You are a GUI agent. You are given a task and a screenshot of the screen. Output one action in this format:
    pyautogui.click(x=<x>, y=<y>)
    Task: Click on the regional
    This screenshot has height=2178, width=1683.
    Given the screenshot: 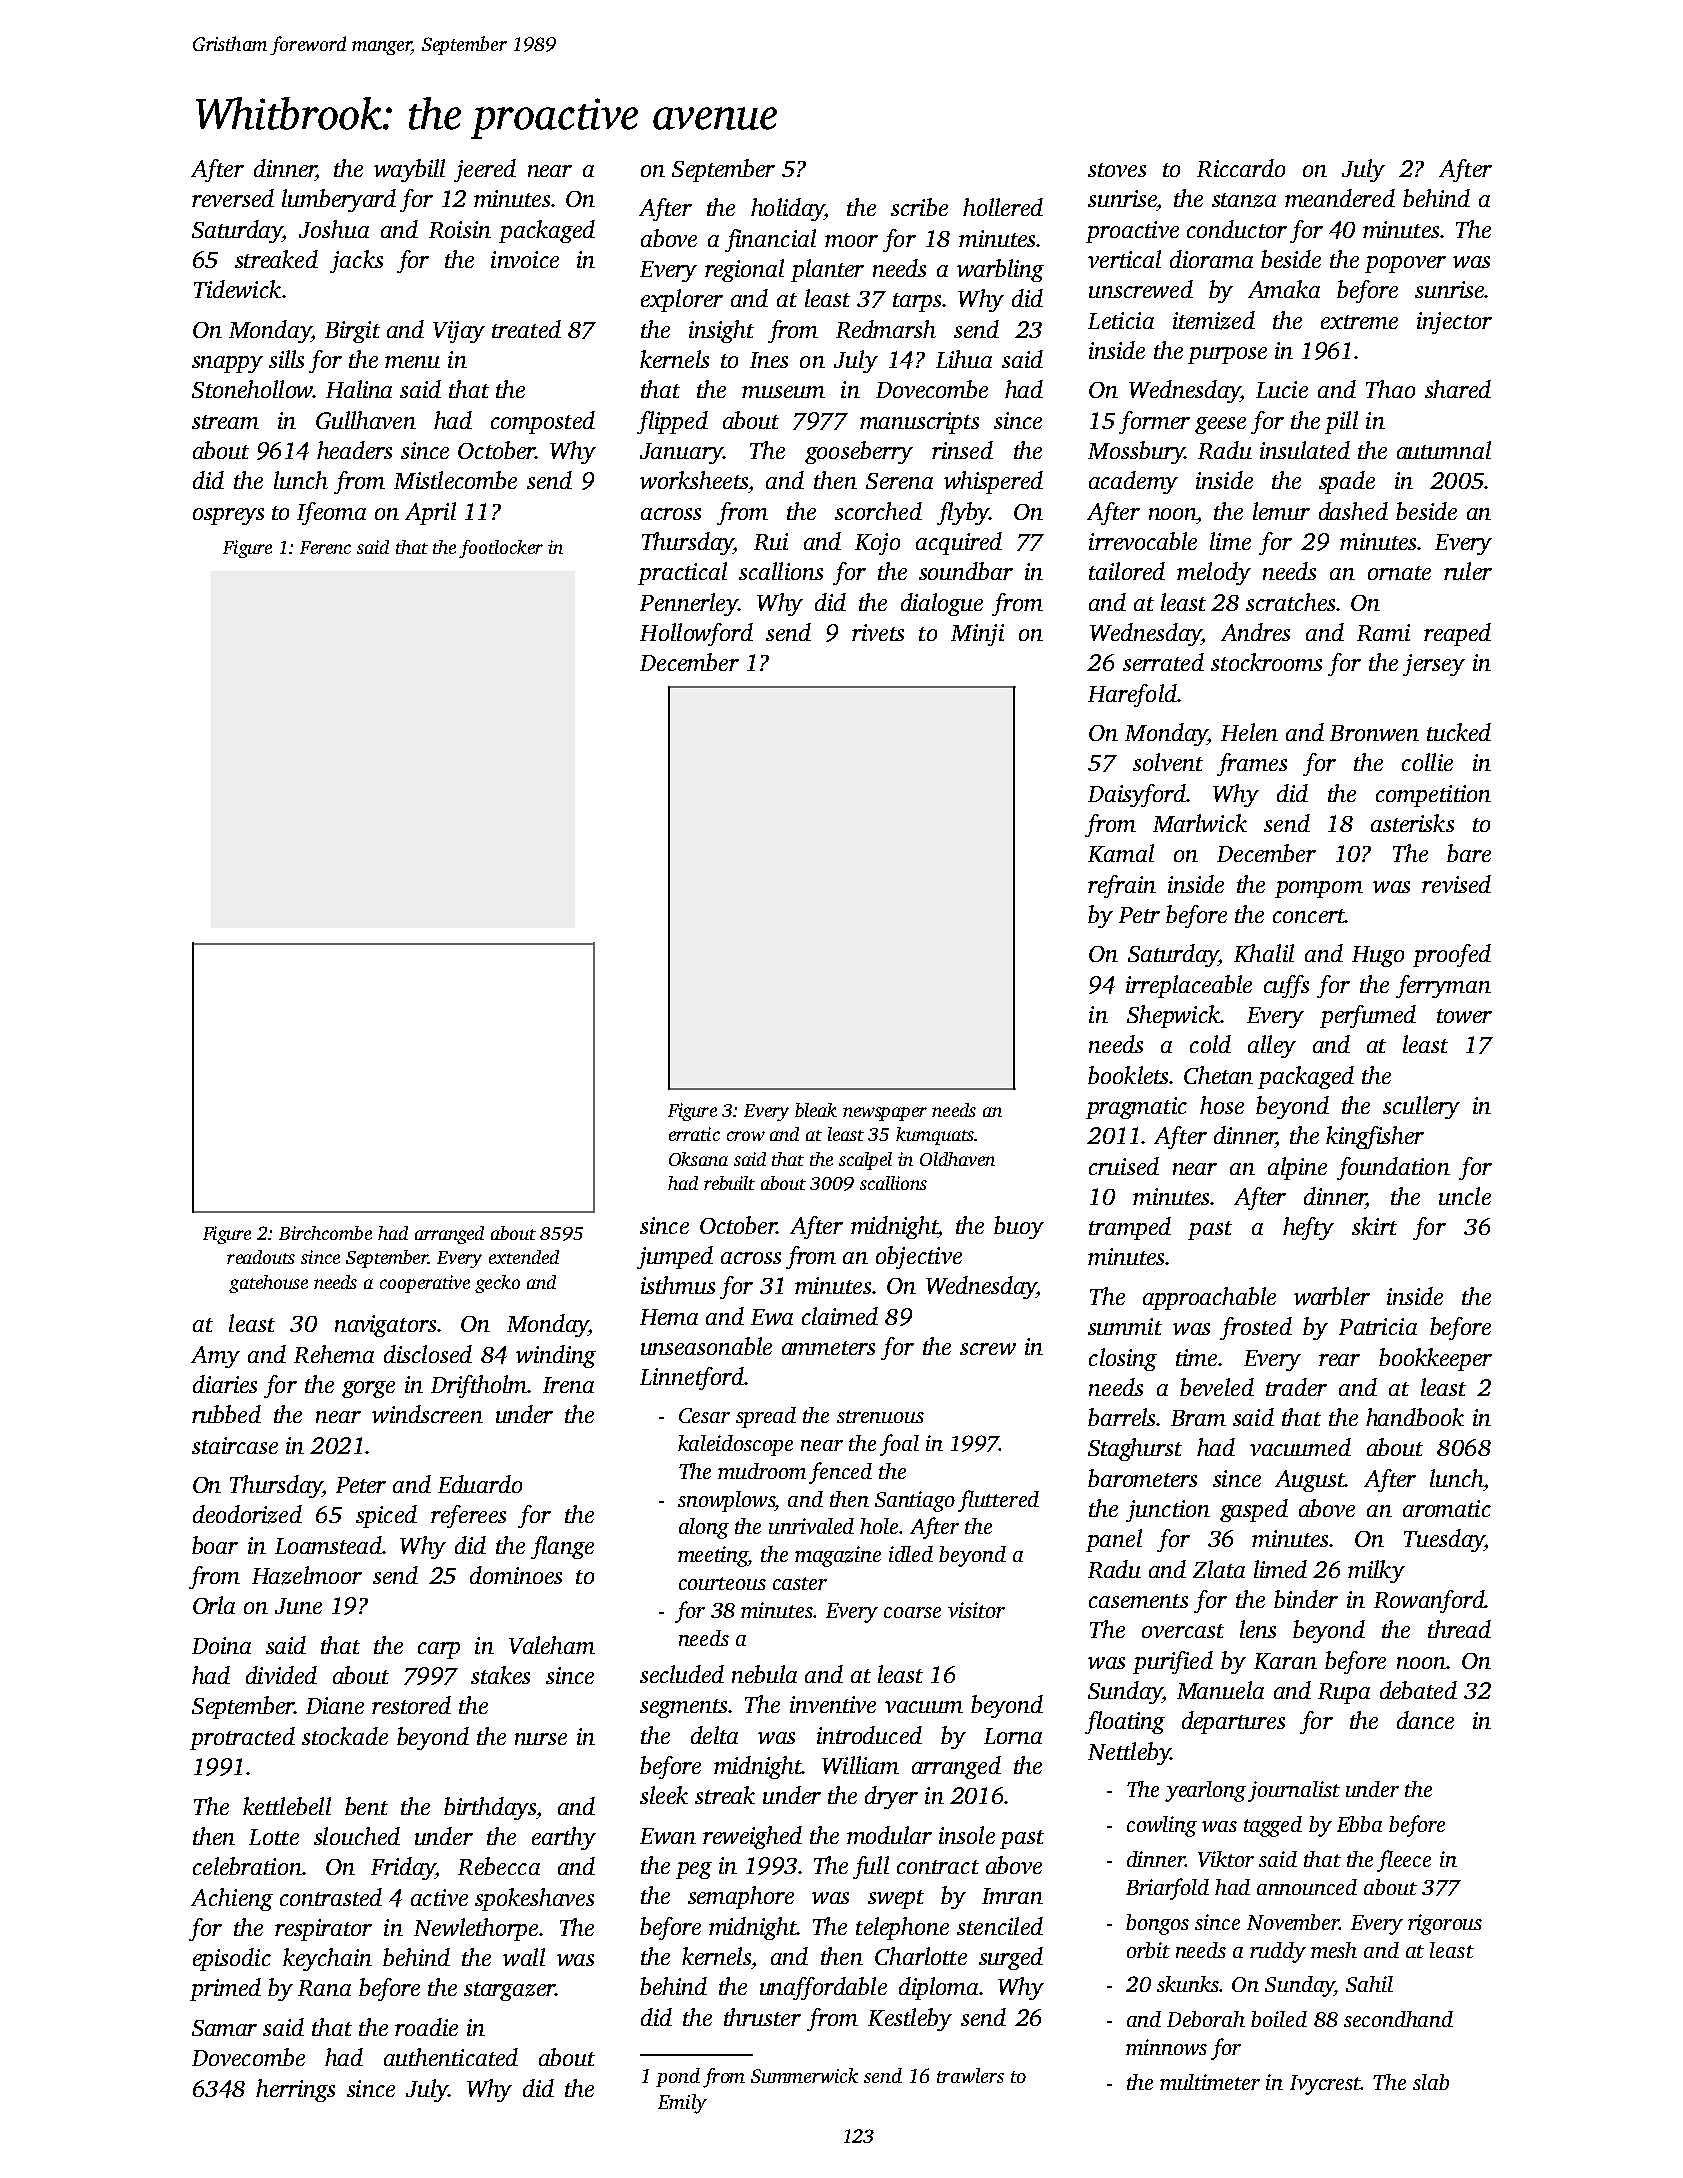 What is the action you would take?
    pyautogui.click(x=744, y=270)
